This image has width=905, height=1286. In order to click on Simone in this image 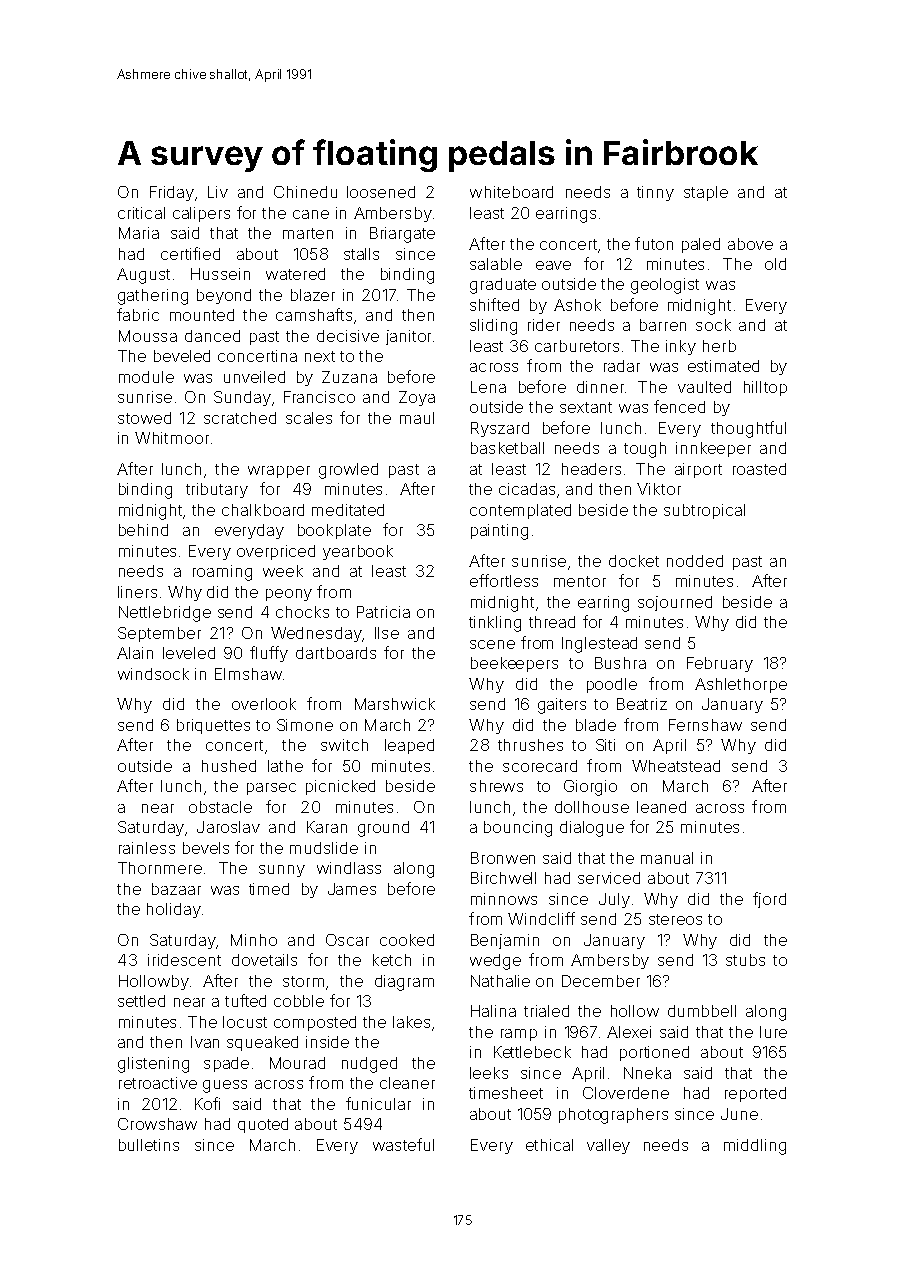, I will do `click(305, 725)`.
